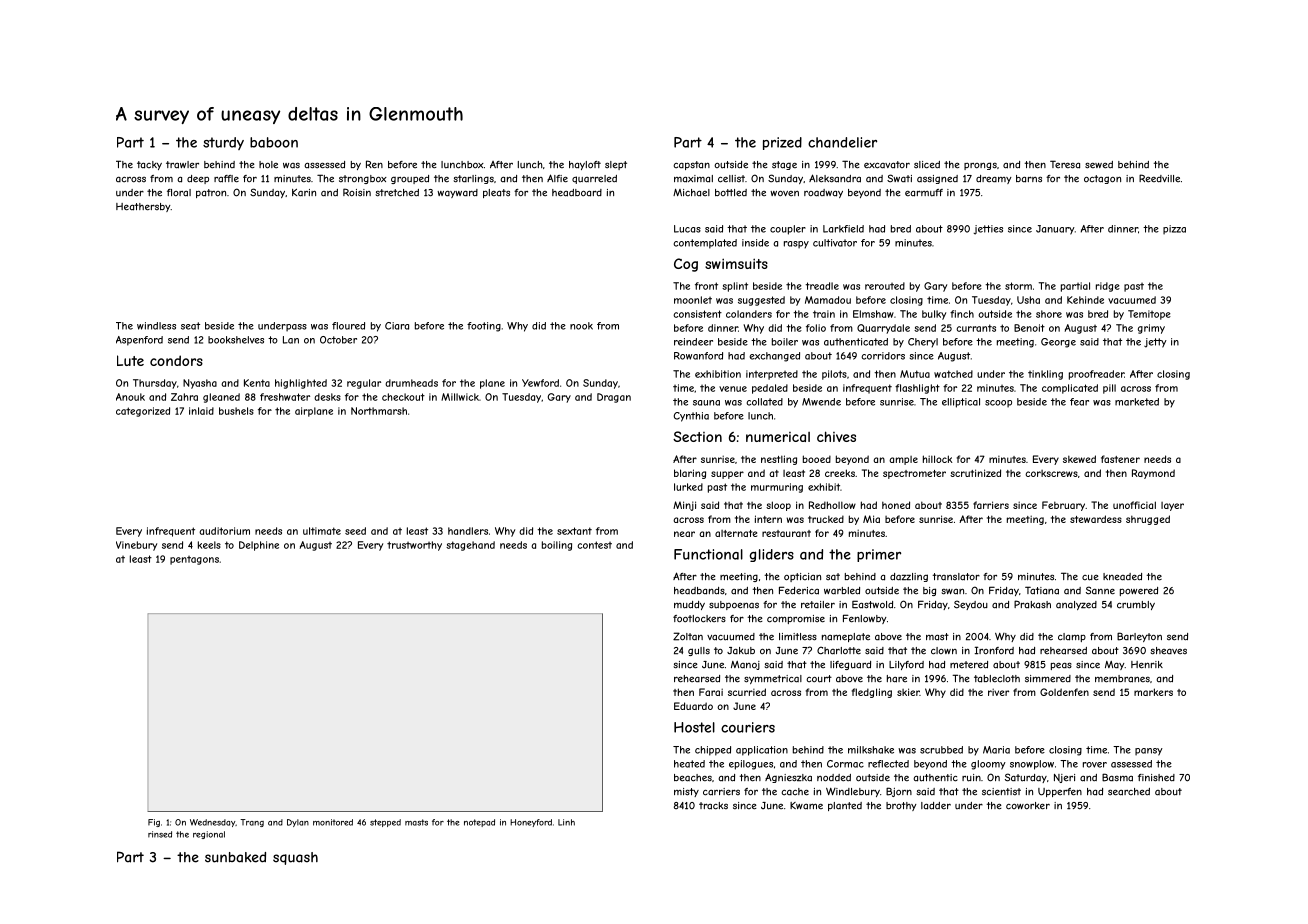  What do you see at coordinates (689, 605) in the screenshot?
I see `muddy` at bounding box center [689, 605].
